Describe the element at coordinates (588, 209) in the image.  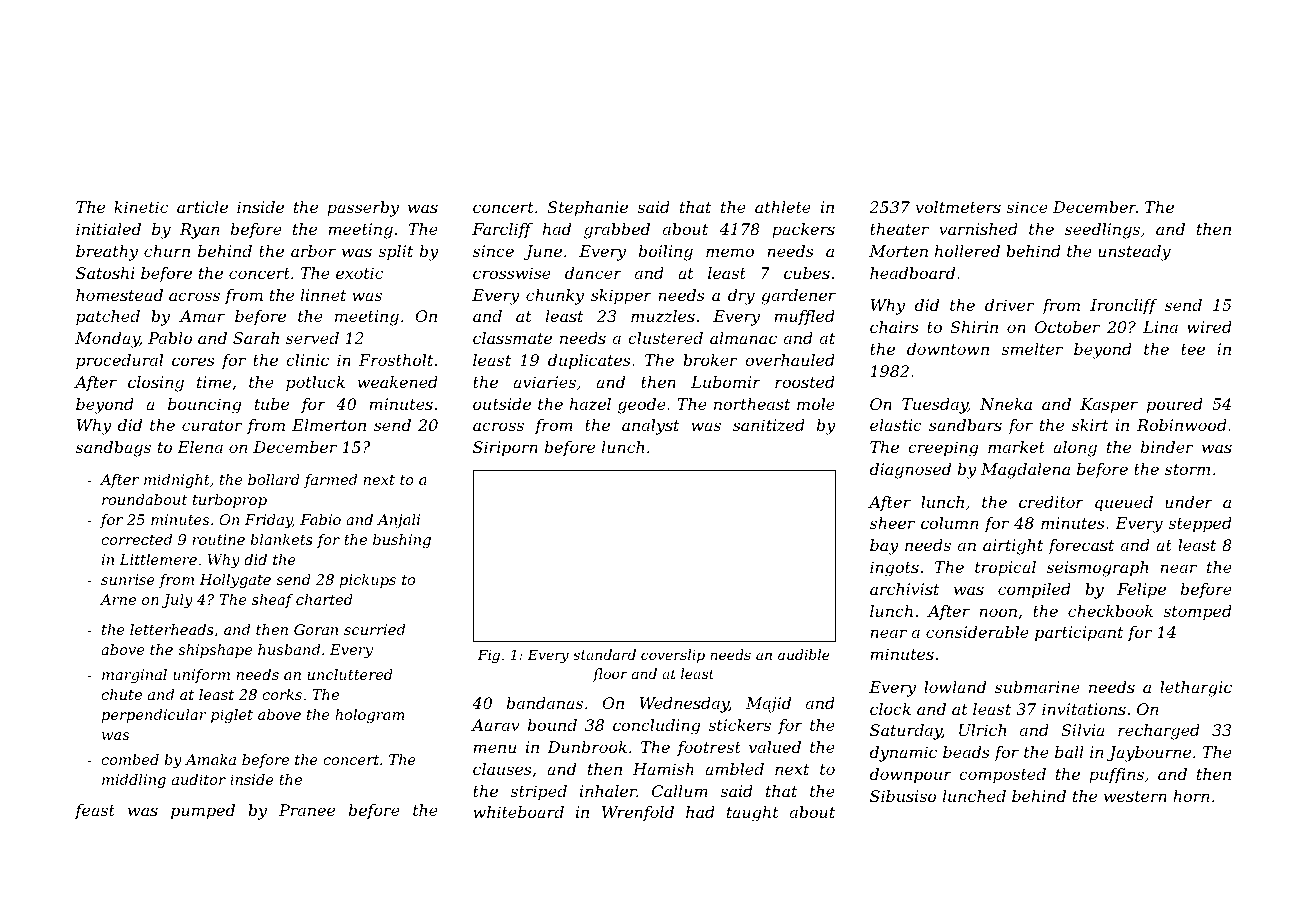
I see `Stephanie` at that location.
